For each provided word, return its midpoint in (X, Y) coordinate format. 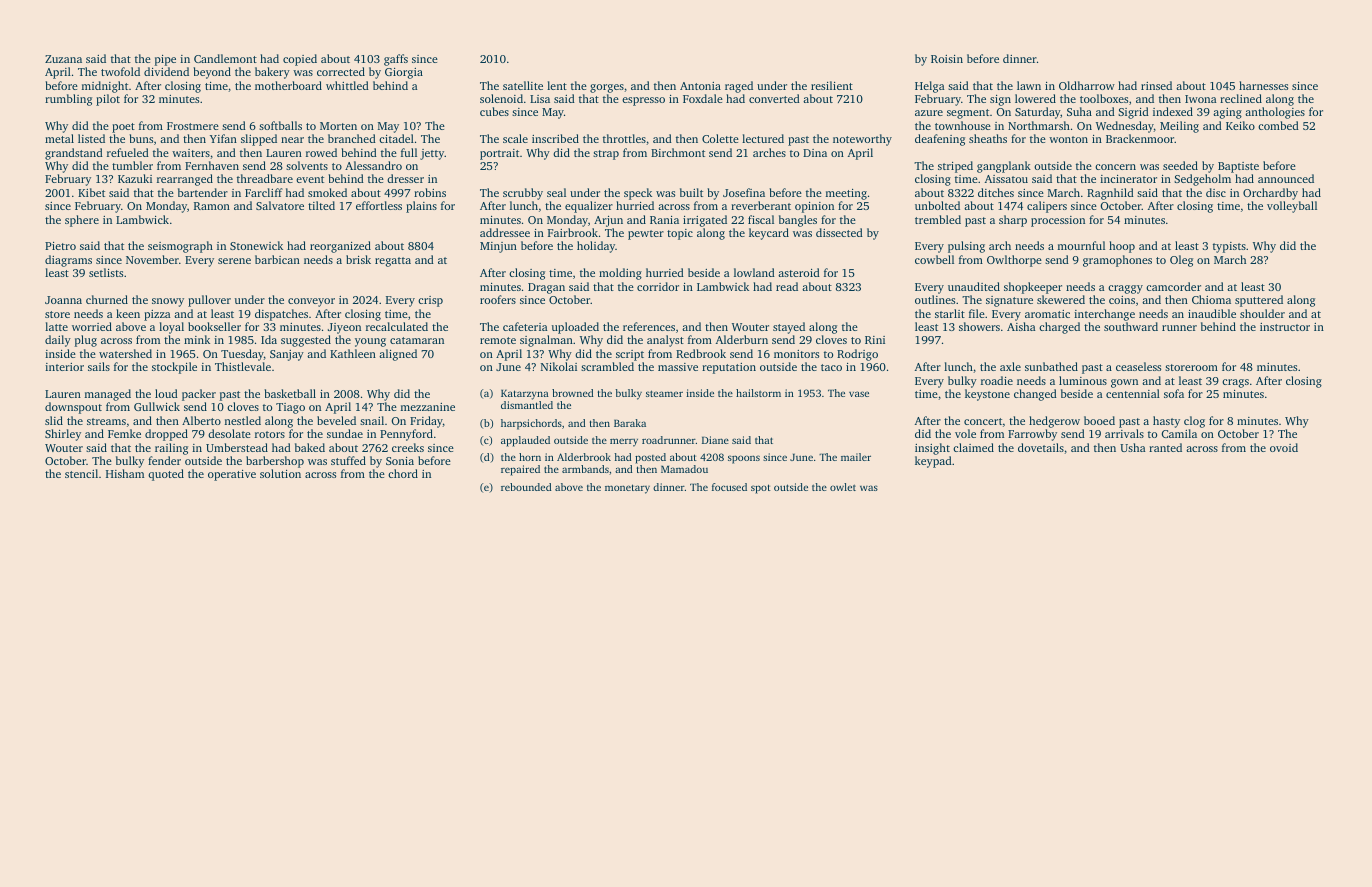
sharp (1013, 221)
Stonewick (256, 245)
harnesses (1263, 85)
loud (166, 393)
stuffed (348, 460)
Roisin (947, 59)
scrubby (523, 194)
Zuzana (63, 59)
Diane (715, 440)
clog (1194, 422)
